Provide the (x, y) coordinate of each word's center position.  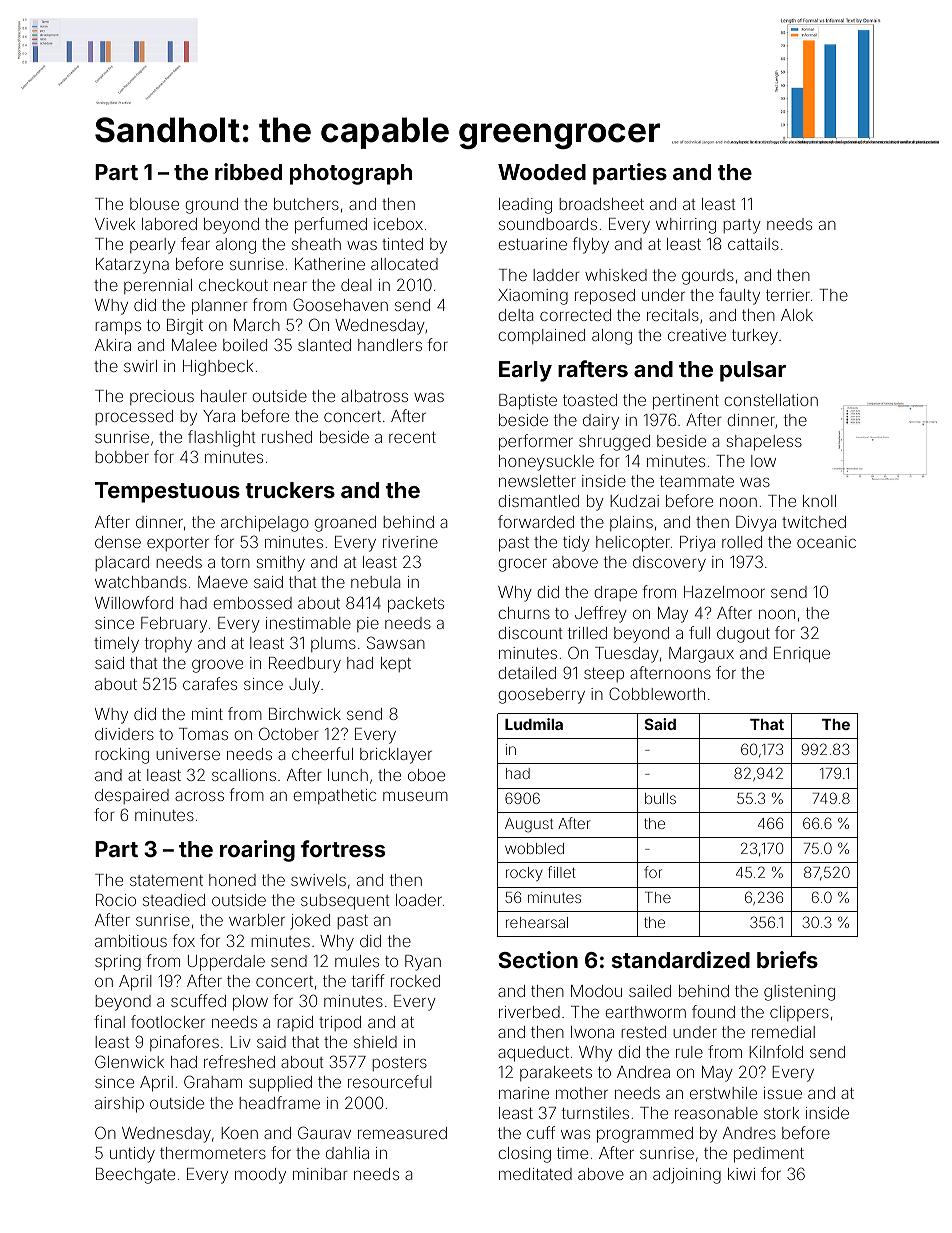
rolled (742, 542)
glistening (799, 993)
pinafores (184, 1043)
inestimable (308, 623)
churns (524, 613)
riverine (410, 542)
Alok (797, 315)
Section (538, 959)
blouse (154, 204)
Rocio (116, 900)
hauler (224, 396)
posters (399, 1064)
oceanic (826, 542)
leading (525, 206)
